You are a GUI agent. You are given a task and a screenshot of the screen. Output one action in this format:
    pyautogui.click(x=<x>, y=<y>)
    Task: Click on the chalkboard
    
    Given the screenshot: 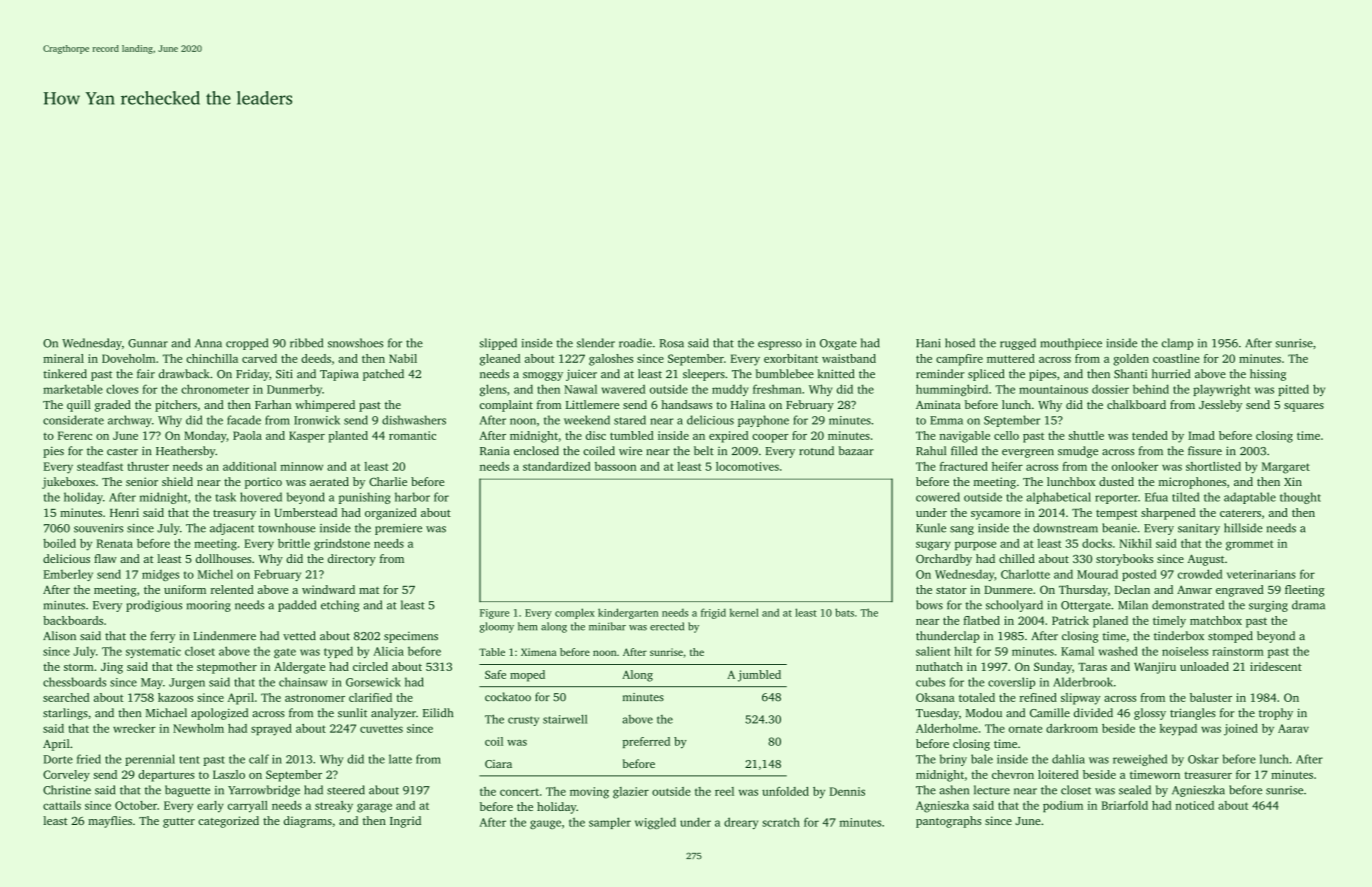 What is the action you would take?
    pyautogui.click(x=1136, y=404)
